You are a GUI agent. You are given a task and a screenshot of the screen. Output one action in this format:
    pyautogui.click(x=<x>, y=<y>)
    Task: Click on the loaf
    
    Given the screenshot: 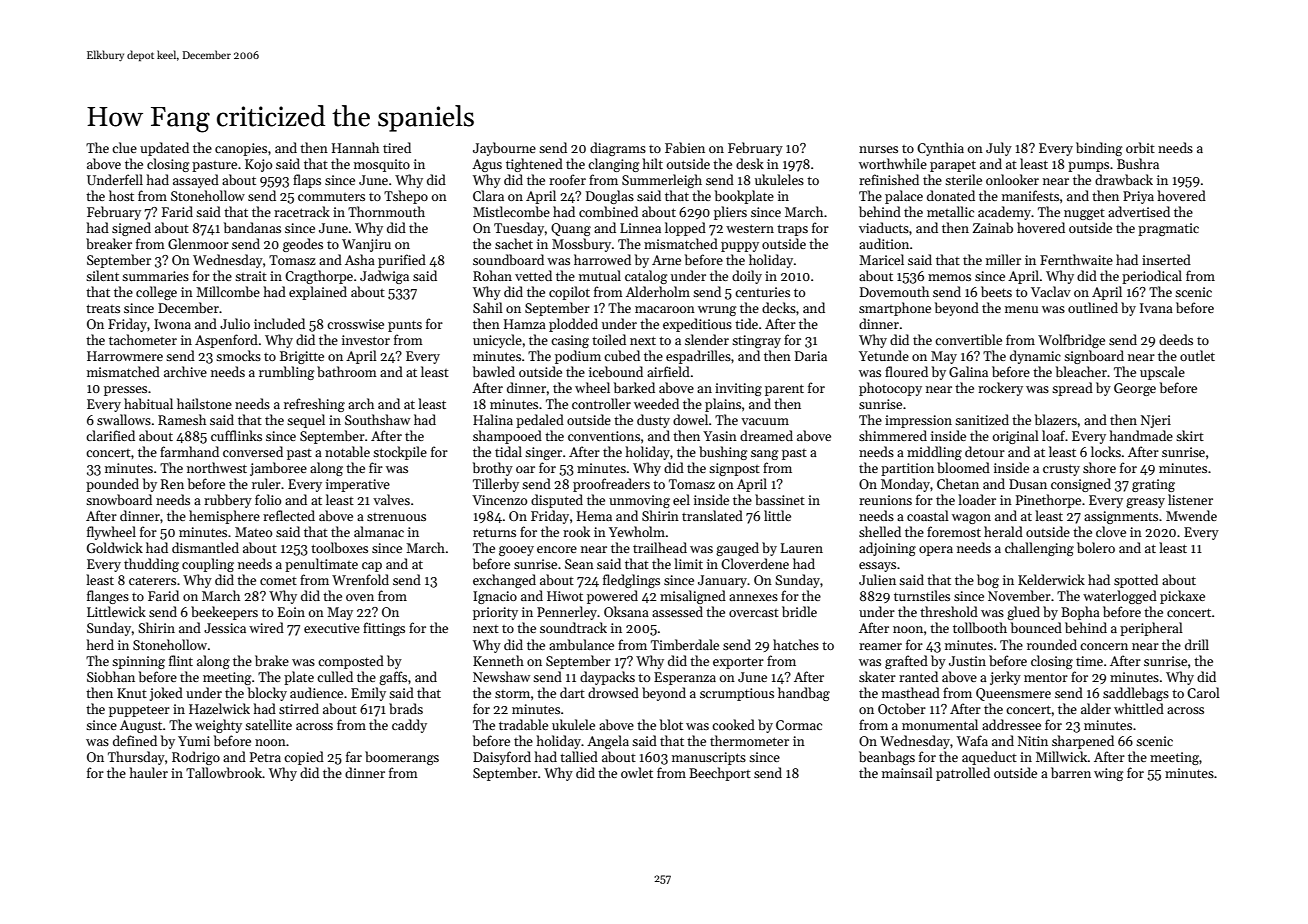 What is the action you would take?
    pyautogui.click(x=1053, y=435)
